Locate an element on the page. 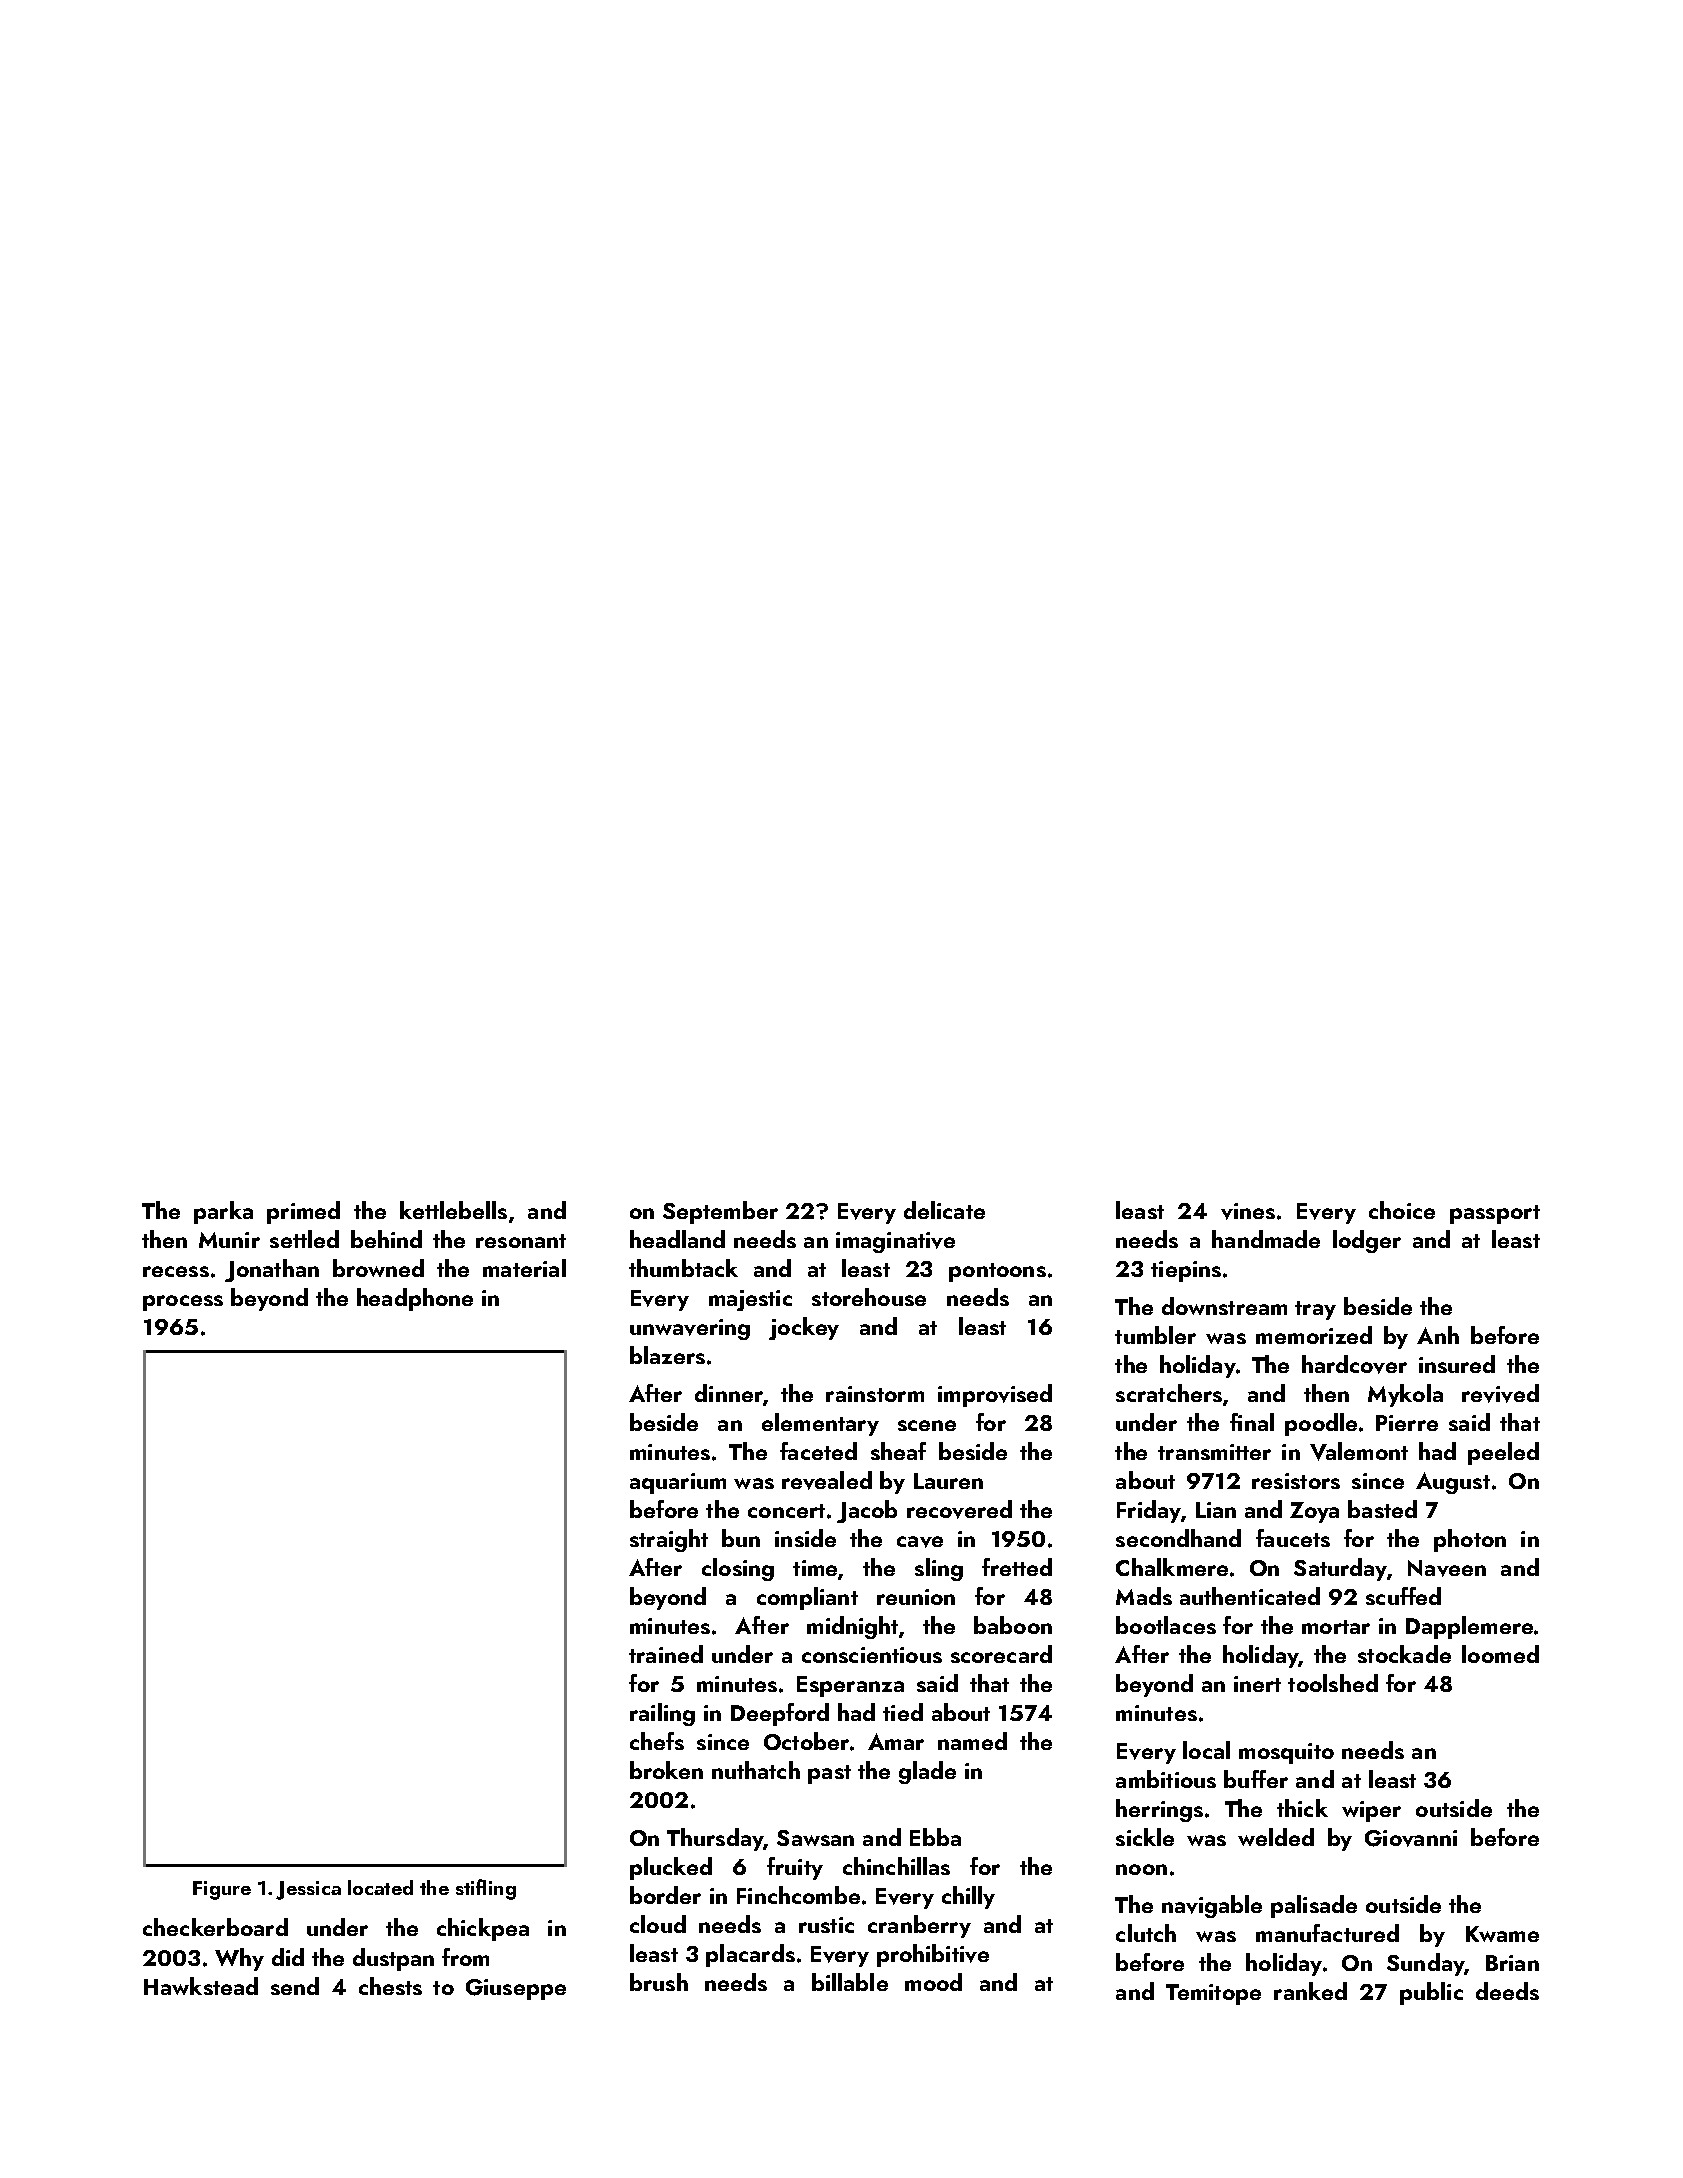  September is located at coordinates (720, 1212).
